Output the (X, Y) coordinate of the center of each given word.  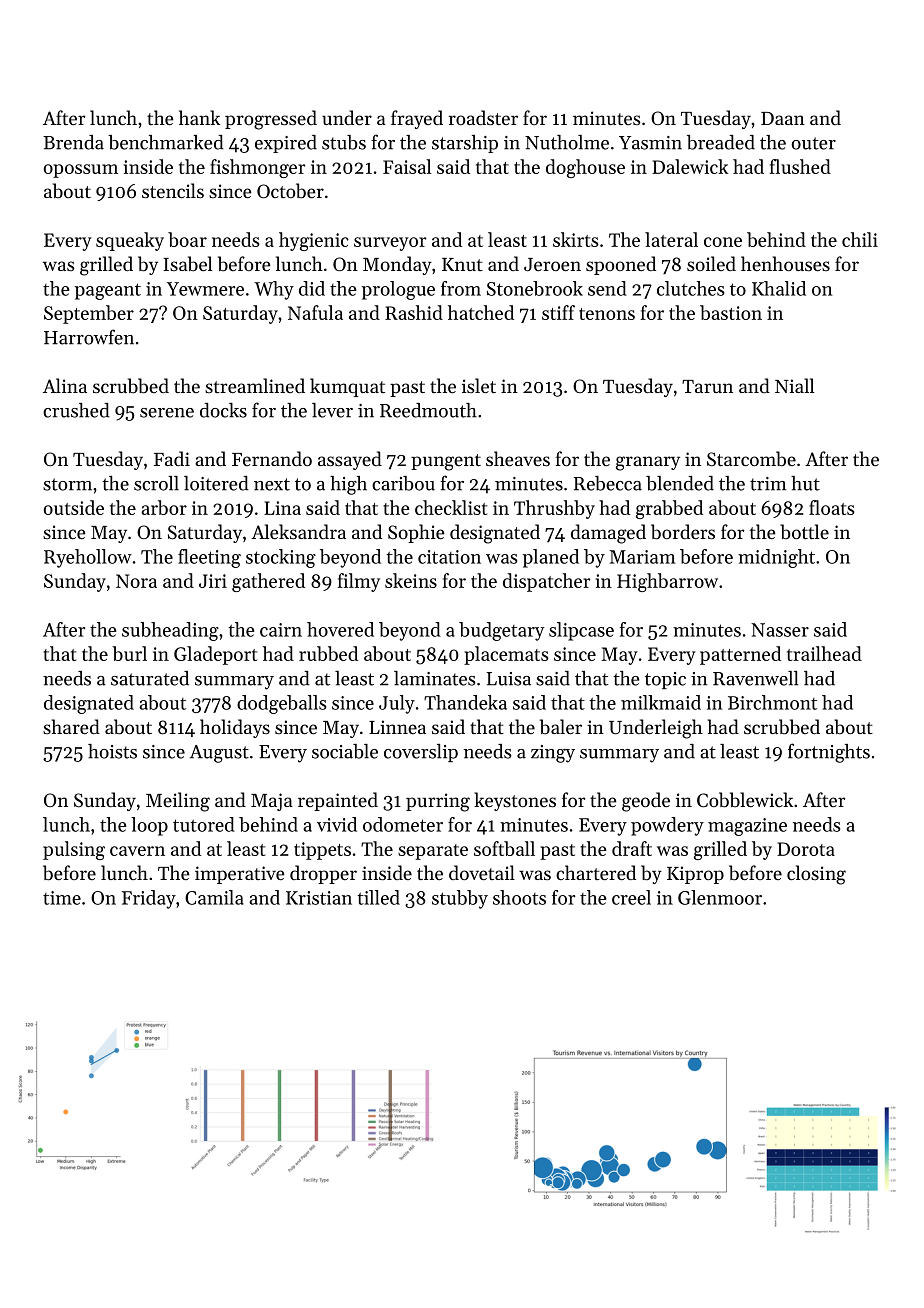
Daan (783, 118)
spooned (621, 265)
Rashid (414, 312)
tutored (204, 824)
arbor (164, 507)
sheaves (518, 458)
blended (680, 483)
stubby (460, 899)
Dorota (806, 849)
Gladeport (215, 655)
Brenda (73, 142)
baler (561, 726)
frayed (417, 119)
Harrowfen (89, 337)
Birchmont (772, 702)
